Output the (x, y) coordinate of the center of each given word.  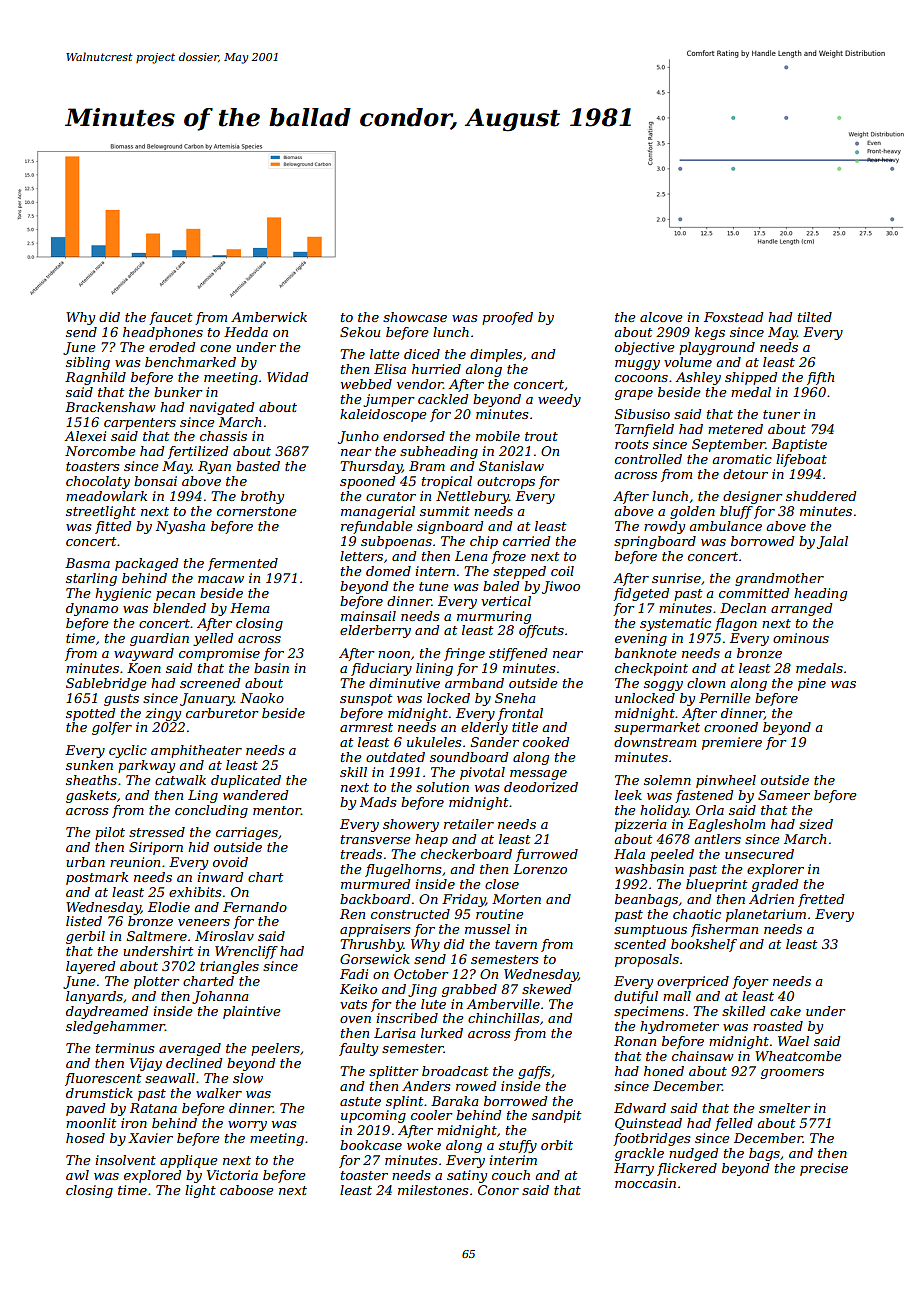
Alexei (85, 436)
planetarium (766, 915)
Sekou (360, 332)
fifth (820, 378)
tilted (815, 317)
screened (210, 683)
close (502, 884)
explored (152, 1176)
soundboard (469, 757)
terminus (125, 1048)
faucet (170, 318)
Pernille (725, 698)
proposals (647, 960)
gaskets (91, 796)
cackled (443, 399)
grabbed (469, 990)
